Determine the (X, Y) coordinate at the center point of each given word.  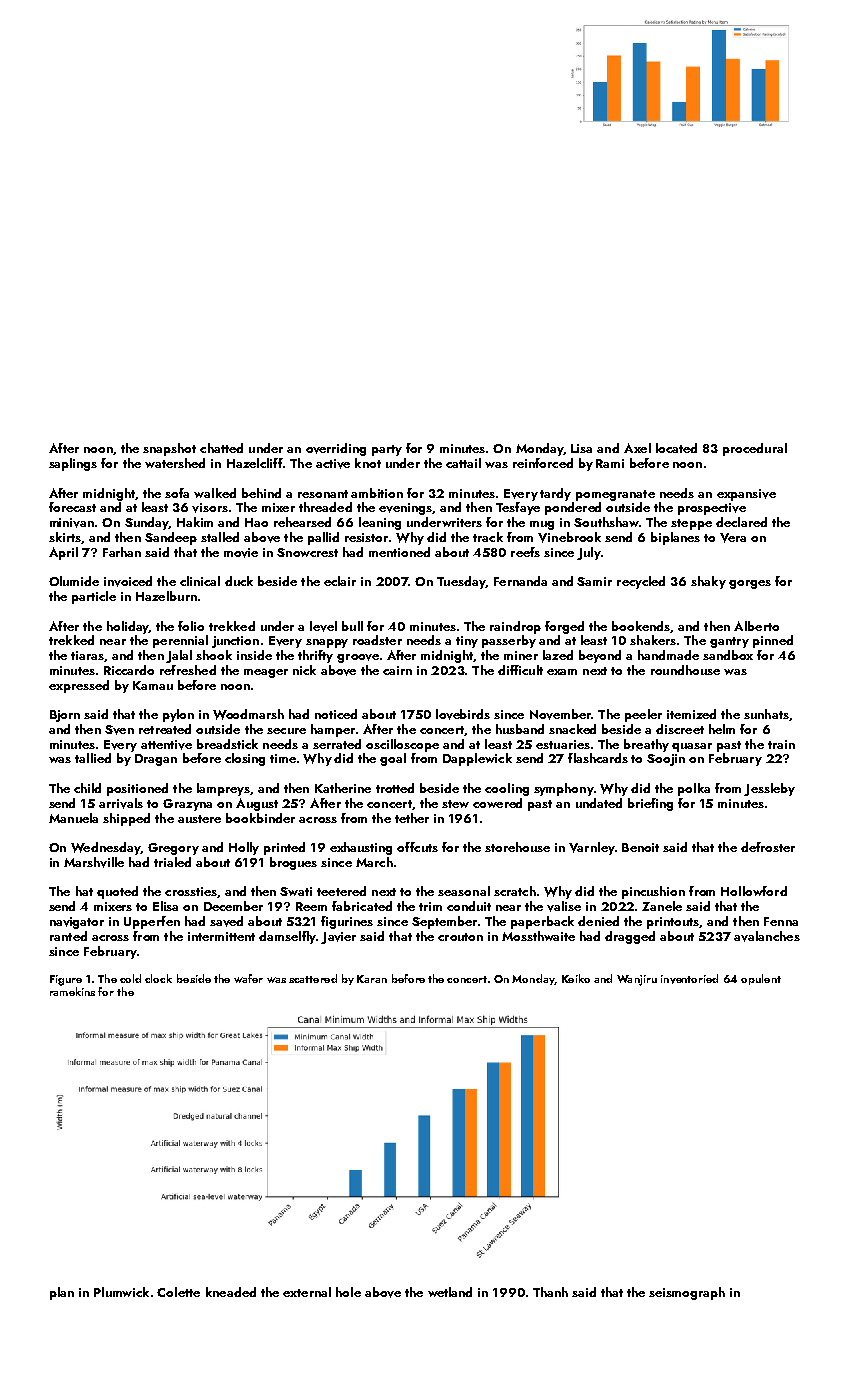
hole (348, 1292)
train (781, 744)
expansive (746, 495)
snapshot (169, 449)
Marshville (94, 862)
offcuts (417, 847)
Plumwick (121, 1292)
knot (368, 463)
